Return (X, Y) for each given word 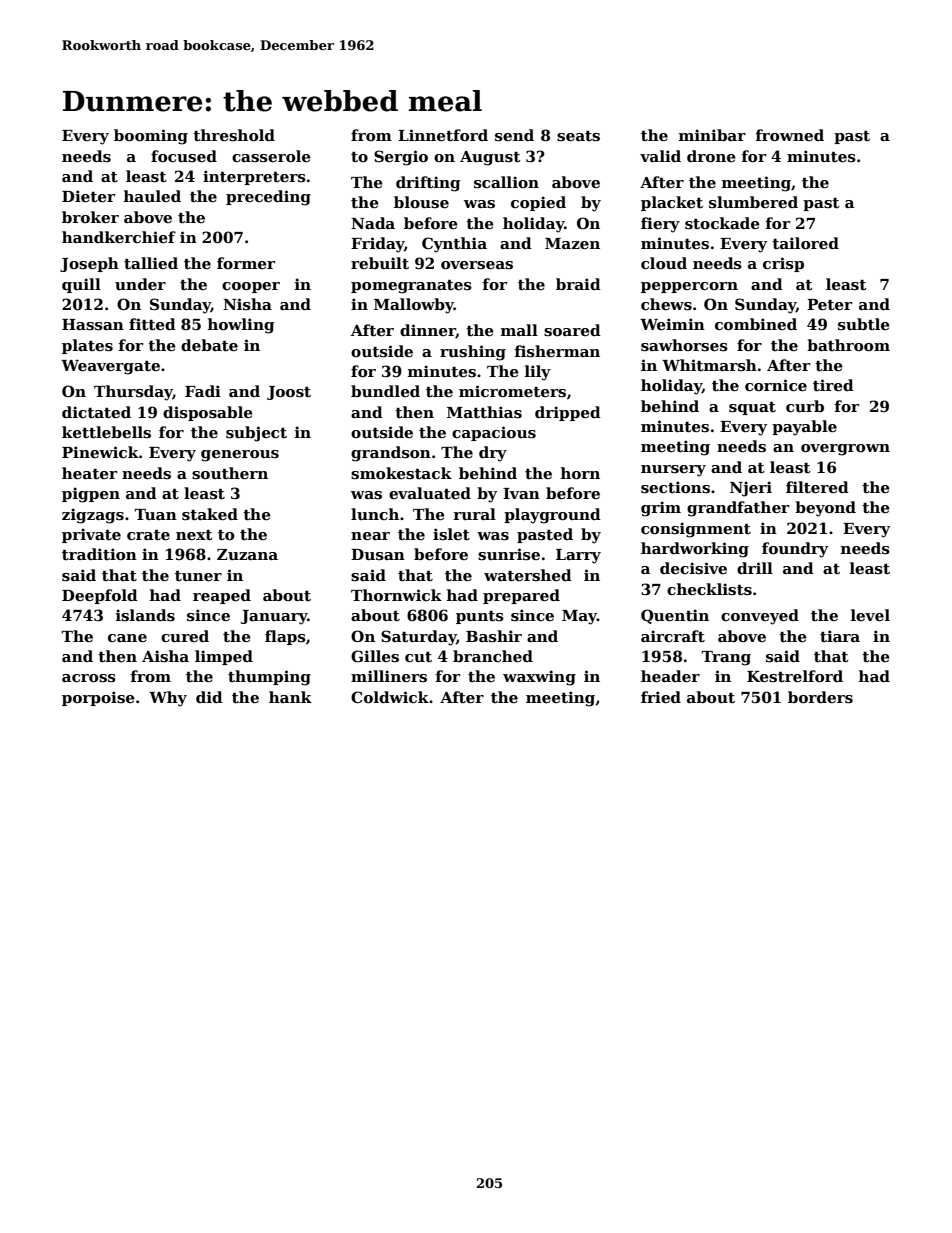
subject (256, 434)
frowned (790, 135)
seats (578, 136)
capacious (494, 433)
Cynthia (454, 245)
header (670, 676)
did (209, 697)
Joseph (89, 264)
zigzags (93, 516)
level (870, 615)
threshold (234, 135)
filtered (817, 487)
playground (552, 516)
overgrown (845, 450)
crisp (783, 264)
